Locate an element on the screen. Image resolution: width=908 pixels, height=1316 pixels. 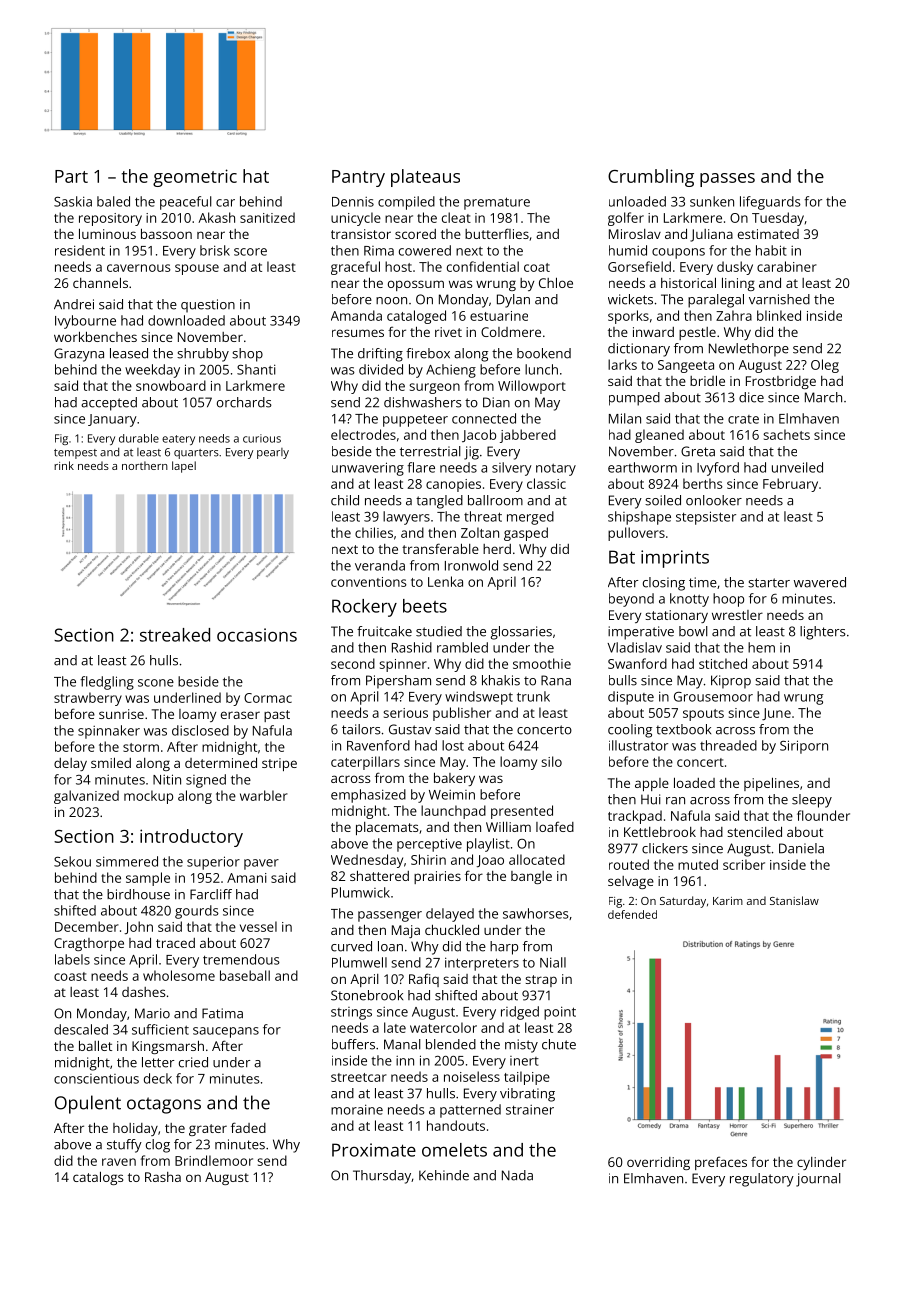
veranda is located at coordinates (380, 565).
